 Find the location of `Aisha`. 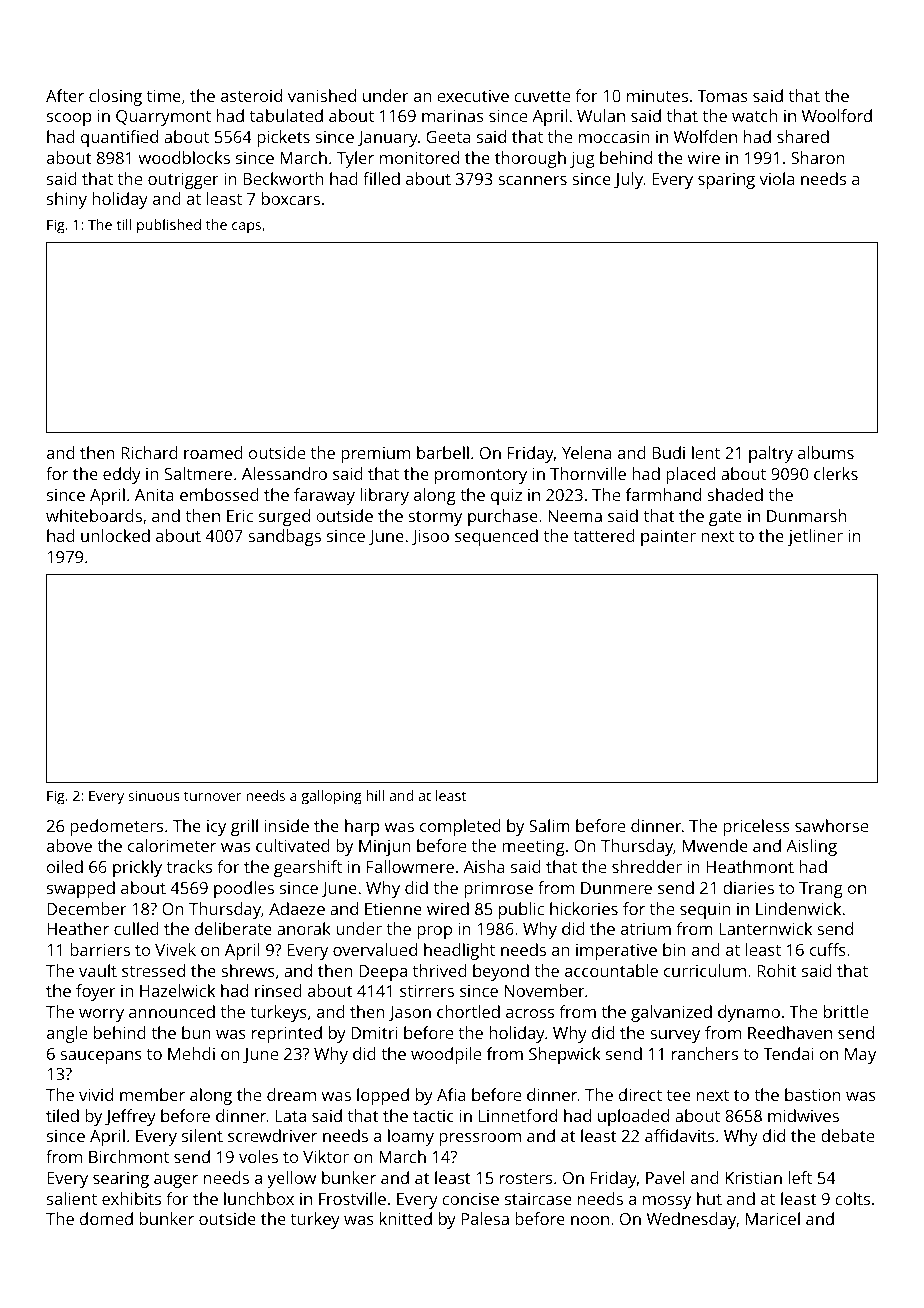

Aisha is located at coordinates (484, 866).
